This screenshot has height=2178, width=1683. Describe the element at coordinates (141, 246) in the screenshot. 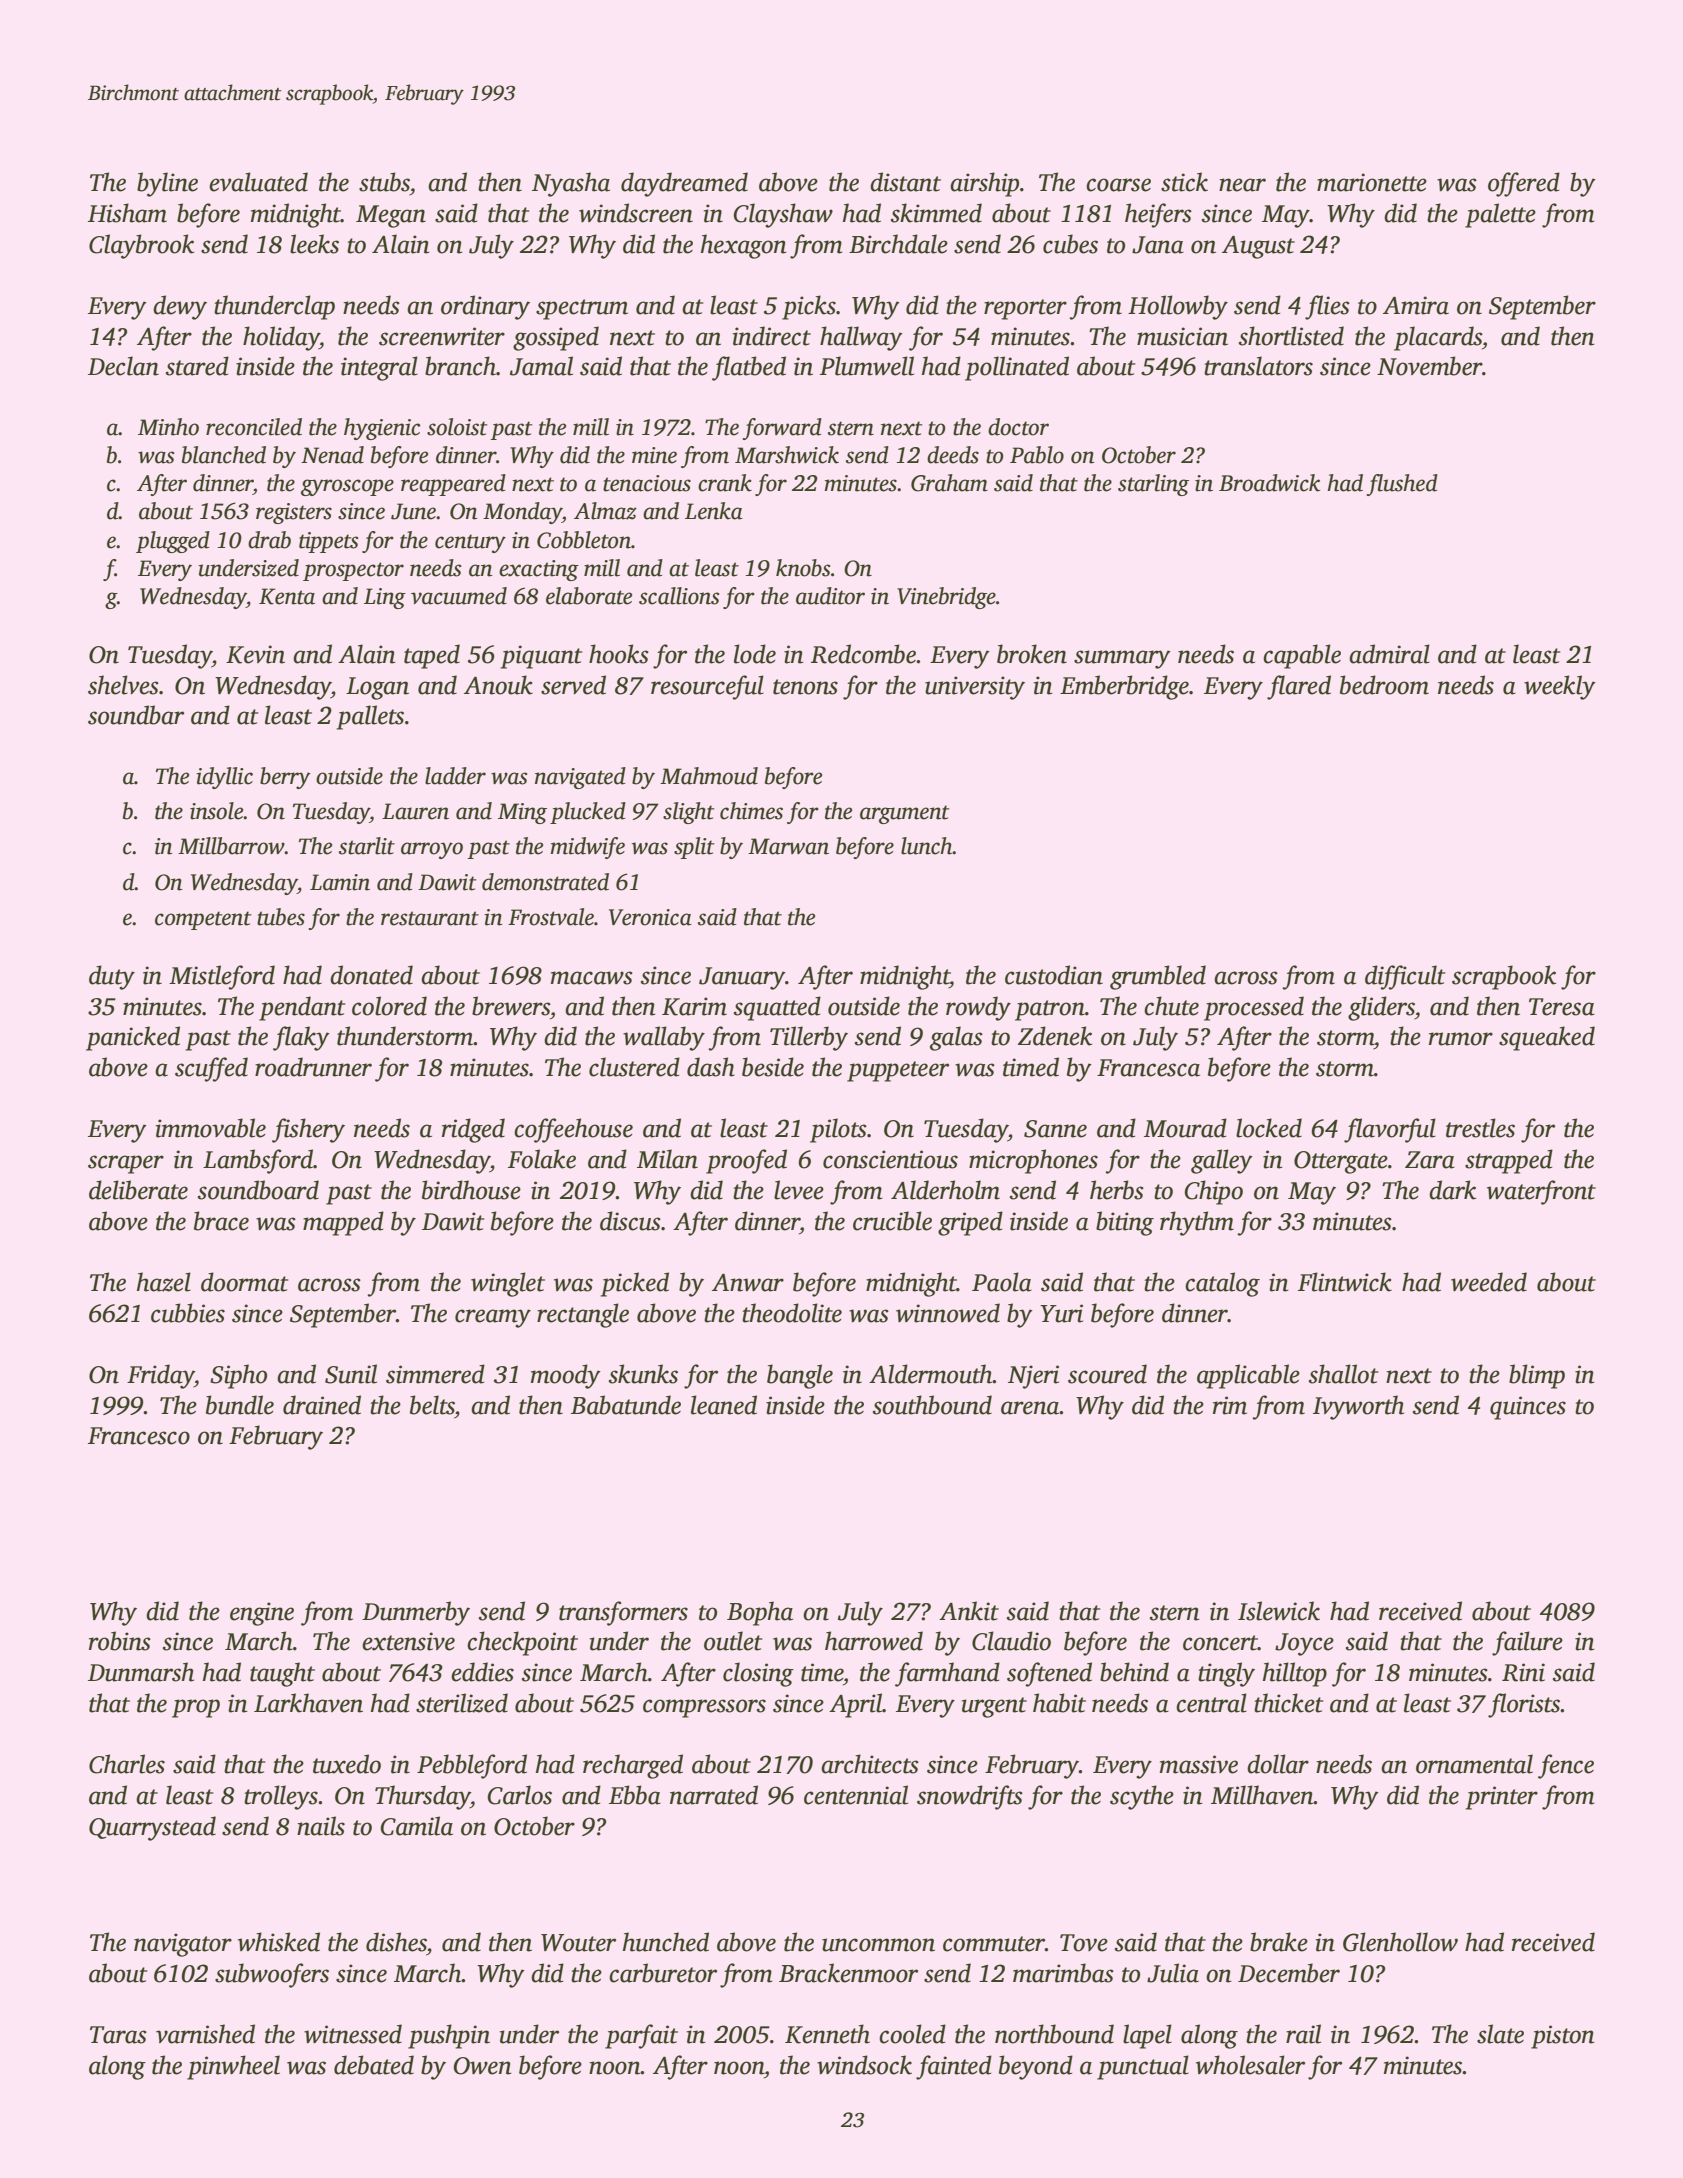

I see `Claybrook` at that location.
